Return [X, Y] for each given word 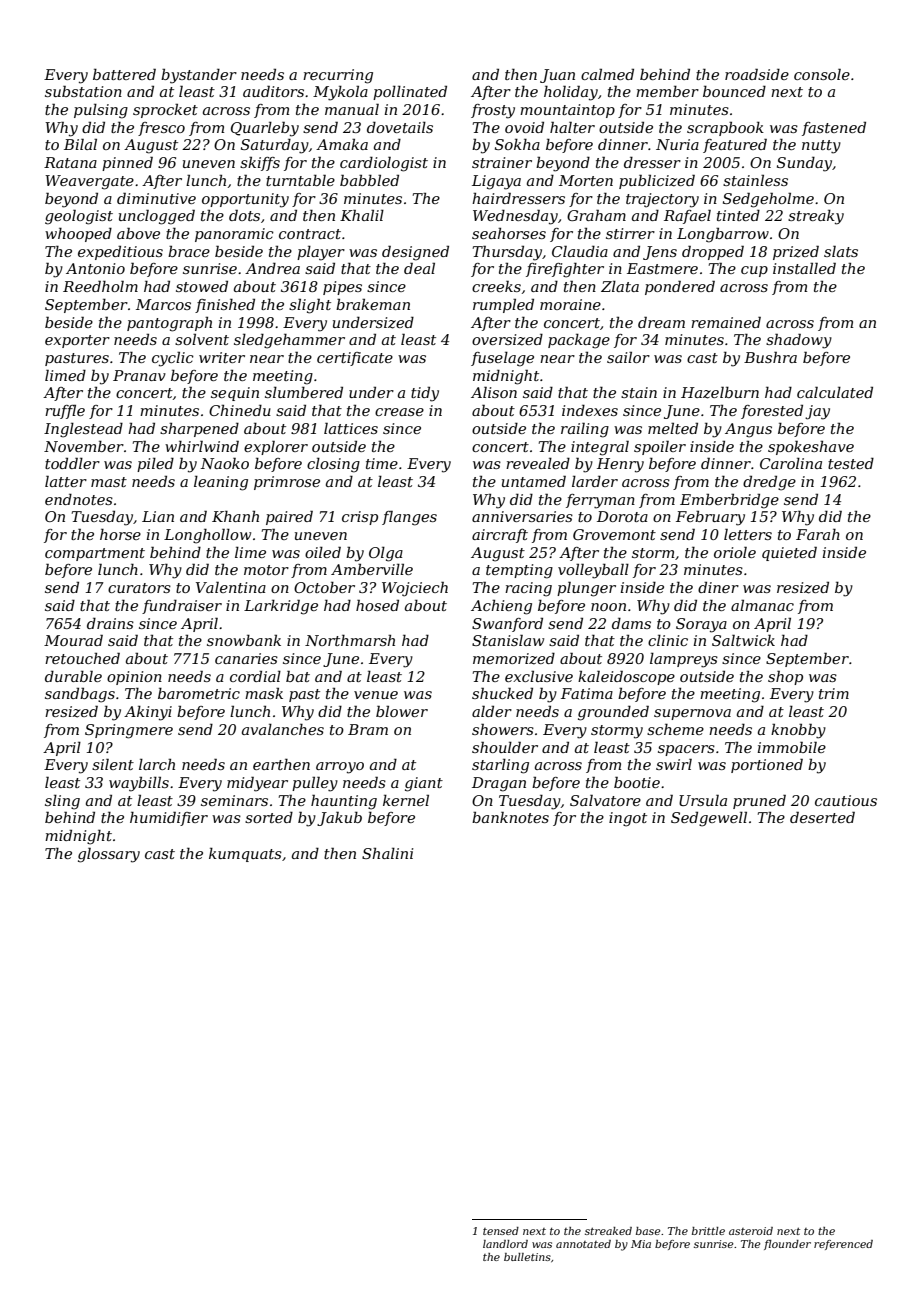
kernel [406, 800]
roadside [757, 74]
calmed [607, 74]
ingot [628, 819]
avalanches [283, 729]
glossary [109, 855]
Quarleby [265, 129]
